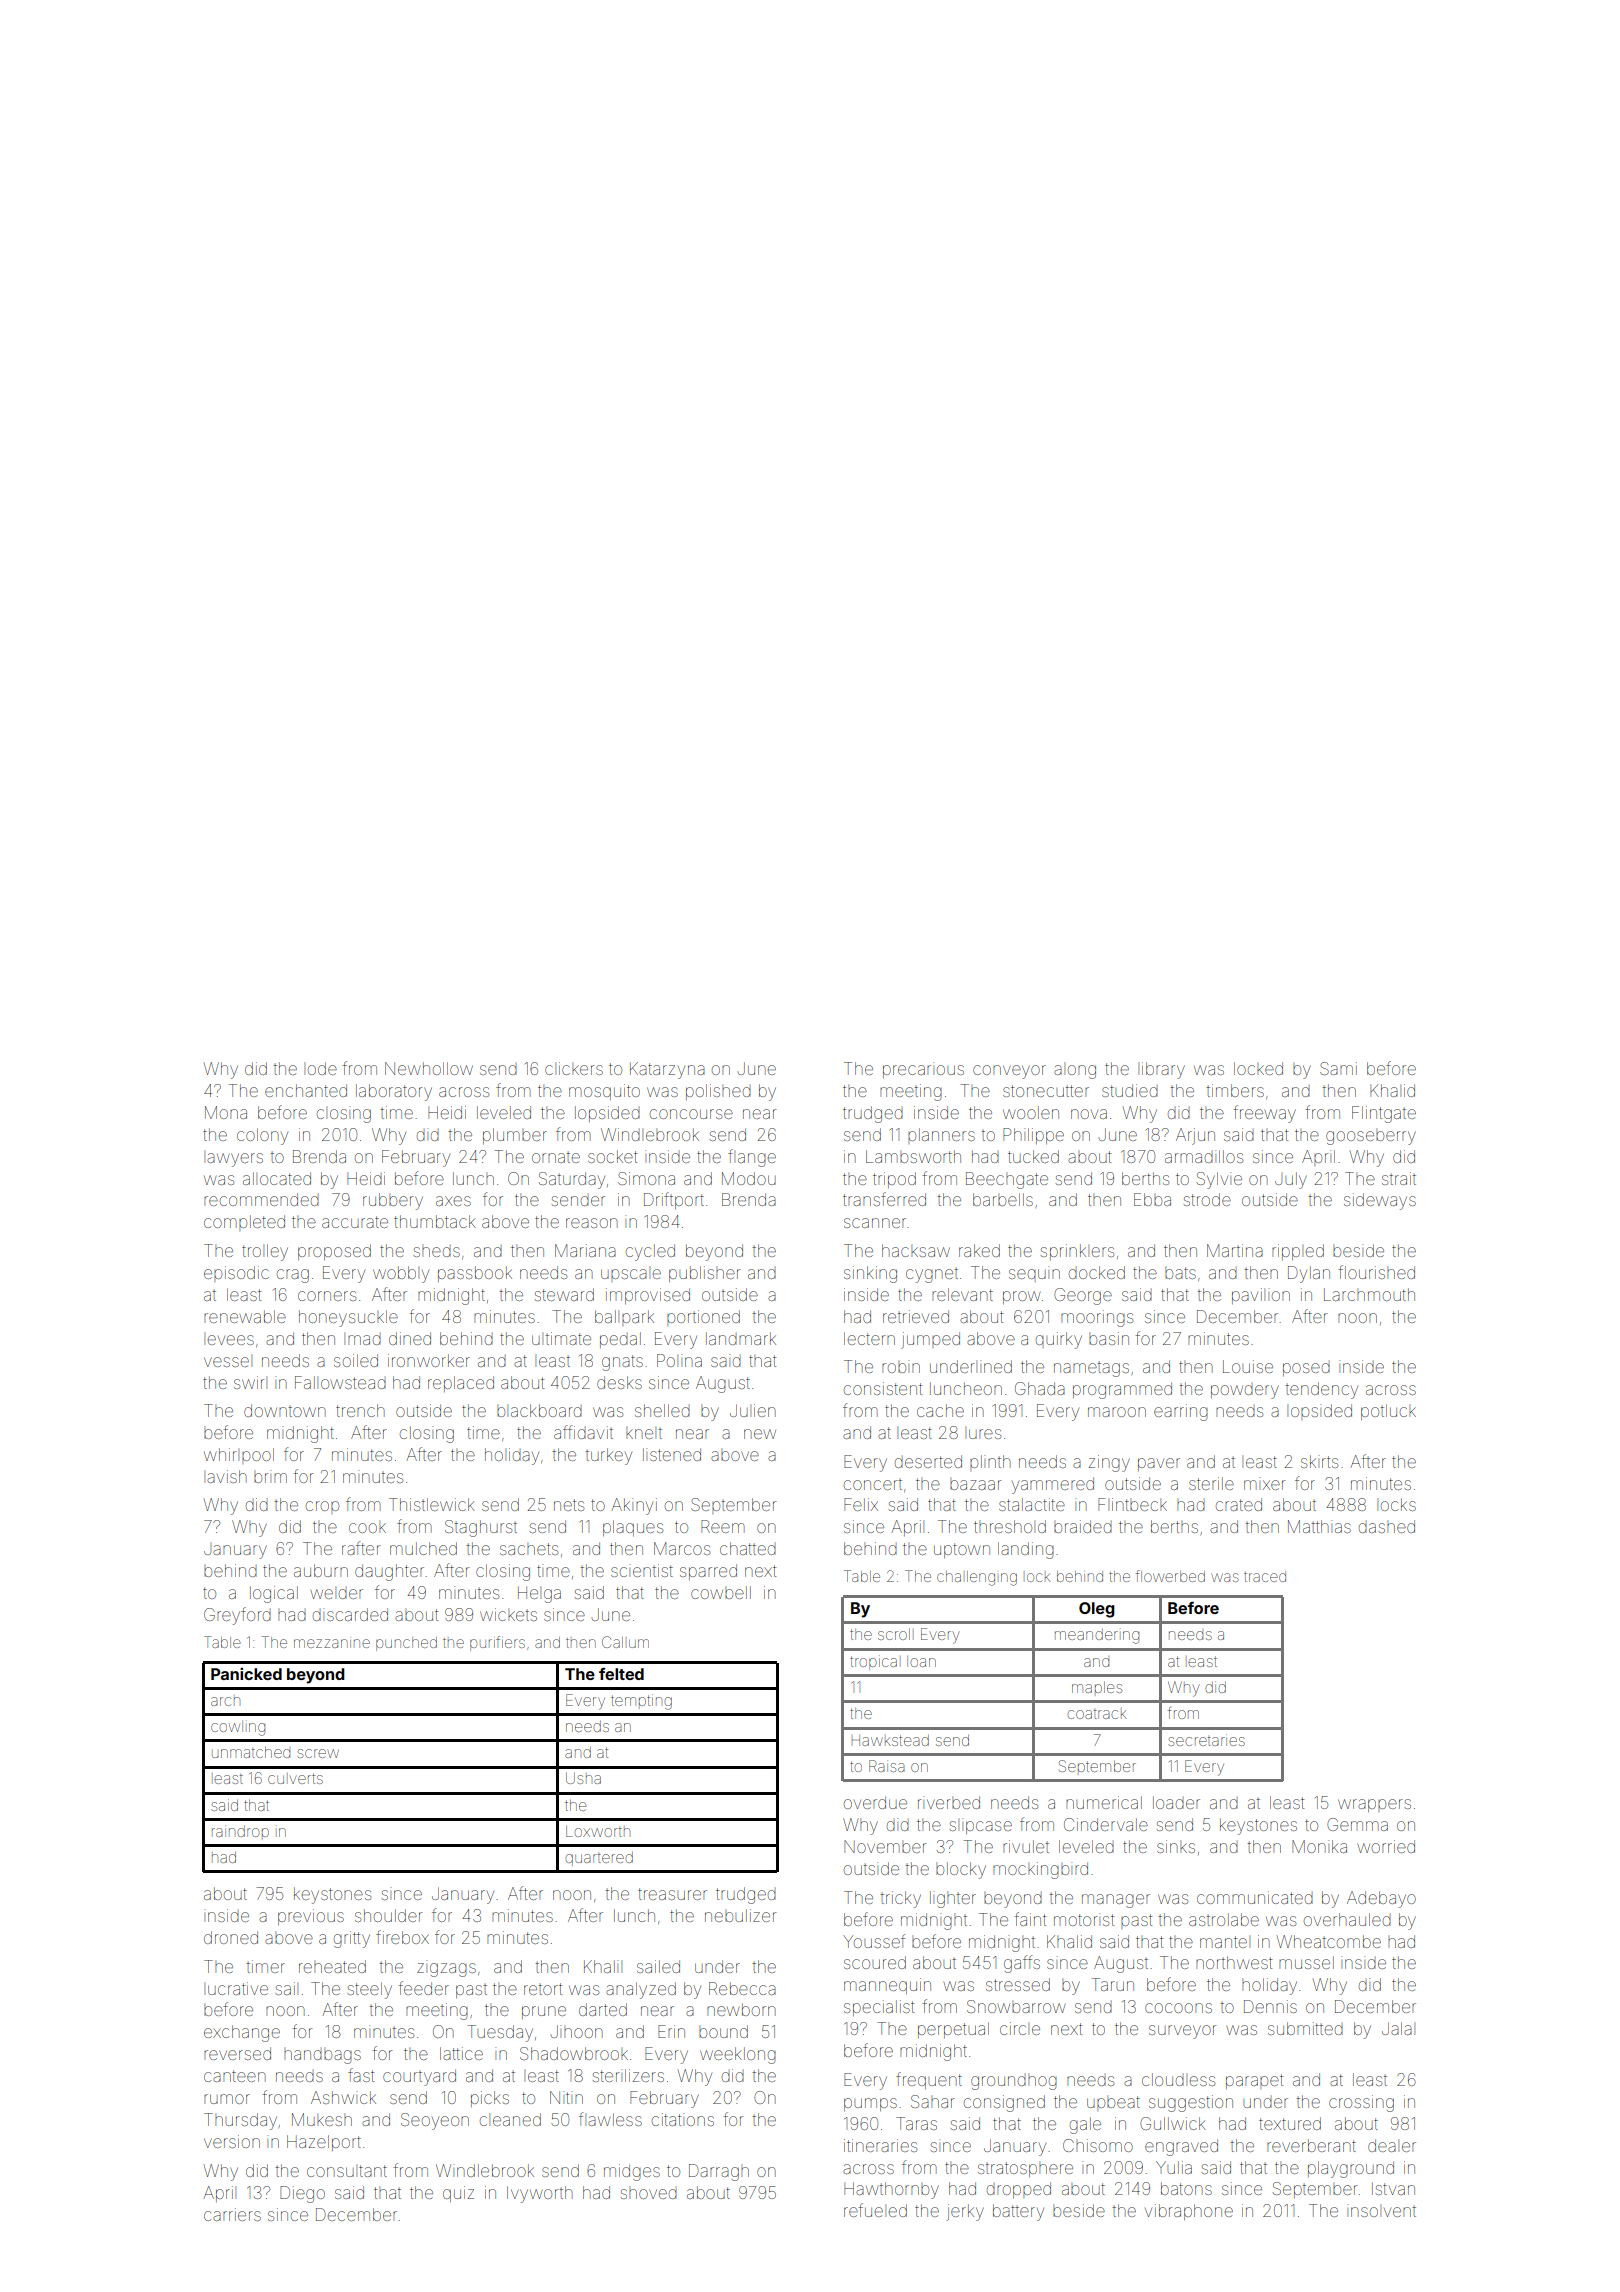 The image size is (1620, 2292). What do you see at coordinates (539, 1410) in the screenshot?
I see `blackboard` at bounding box center [539, 1410].
